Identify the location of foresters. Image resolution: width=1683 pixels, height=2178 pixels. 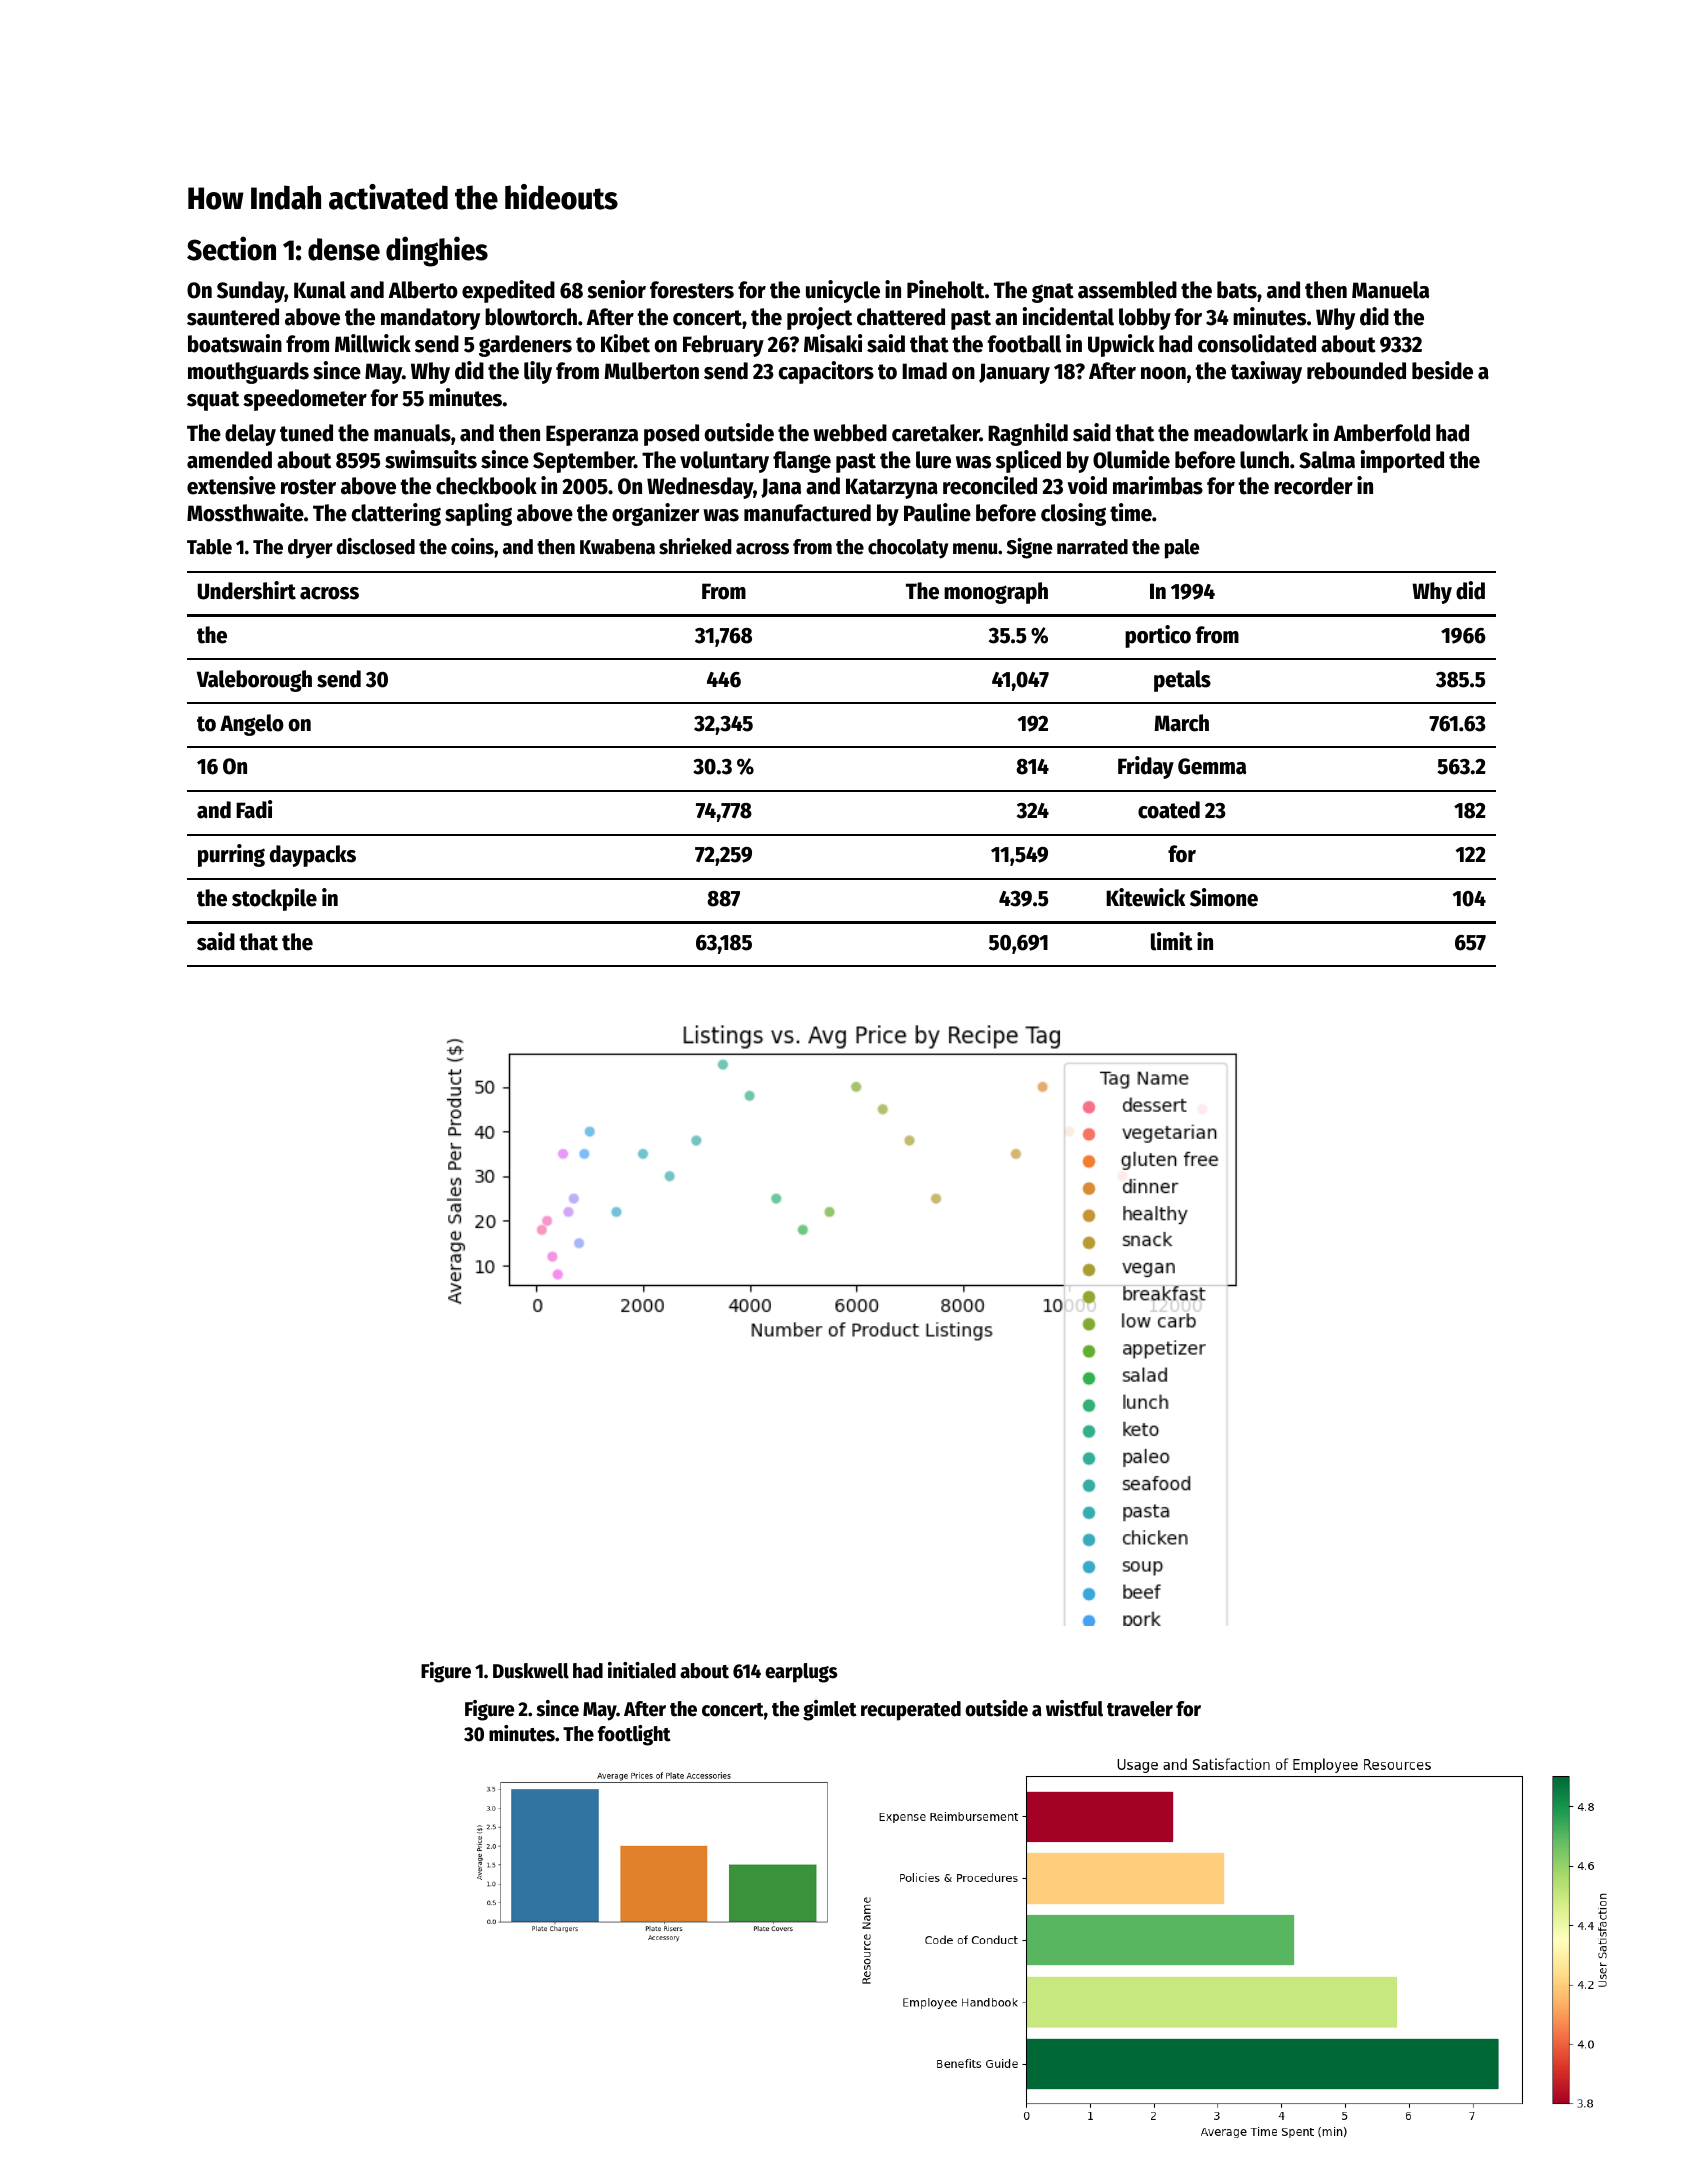
(692, 290).
